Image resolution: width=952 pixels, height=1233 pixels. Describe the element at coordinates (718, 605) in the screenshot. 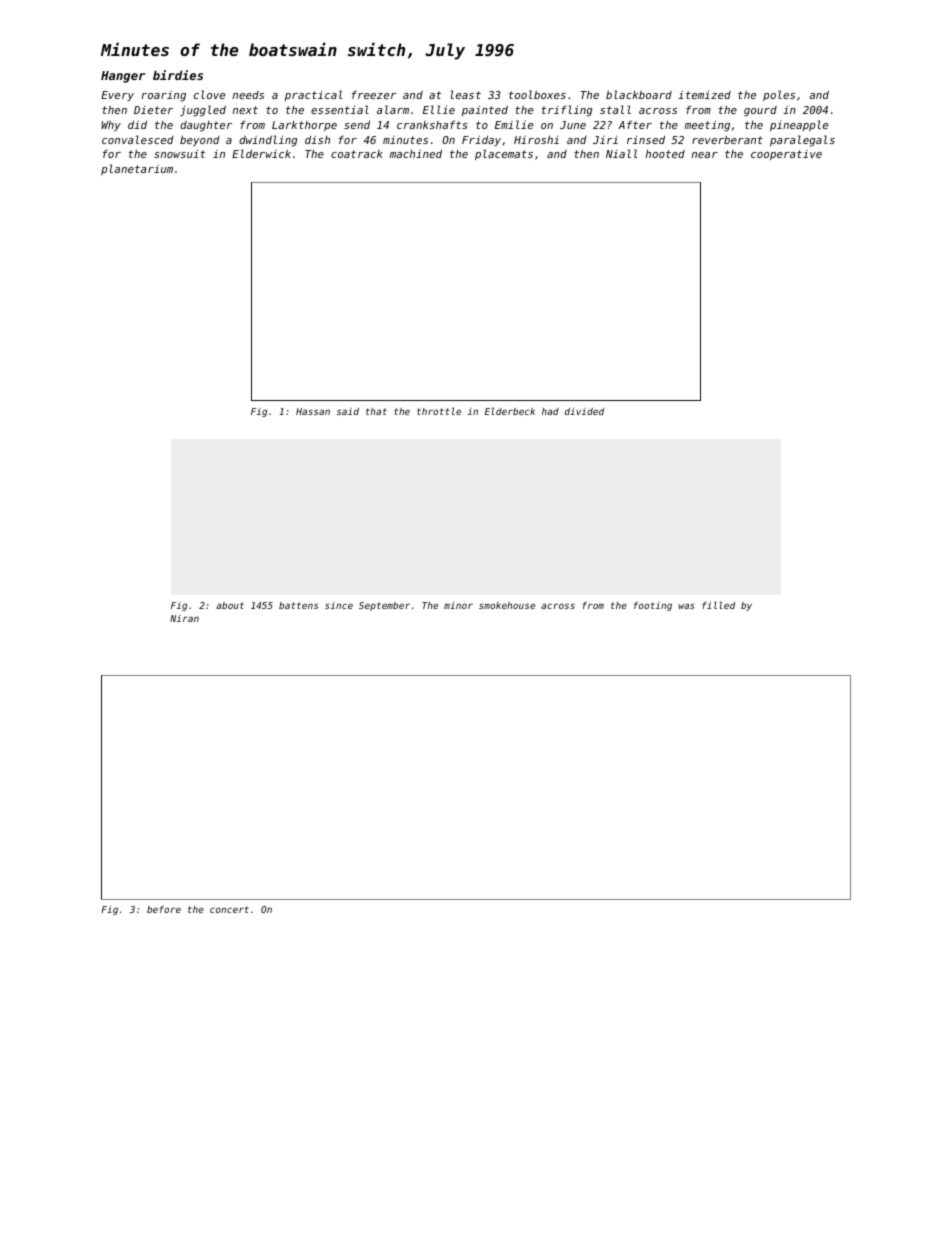

I see `filled` at that location.
